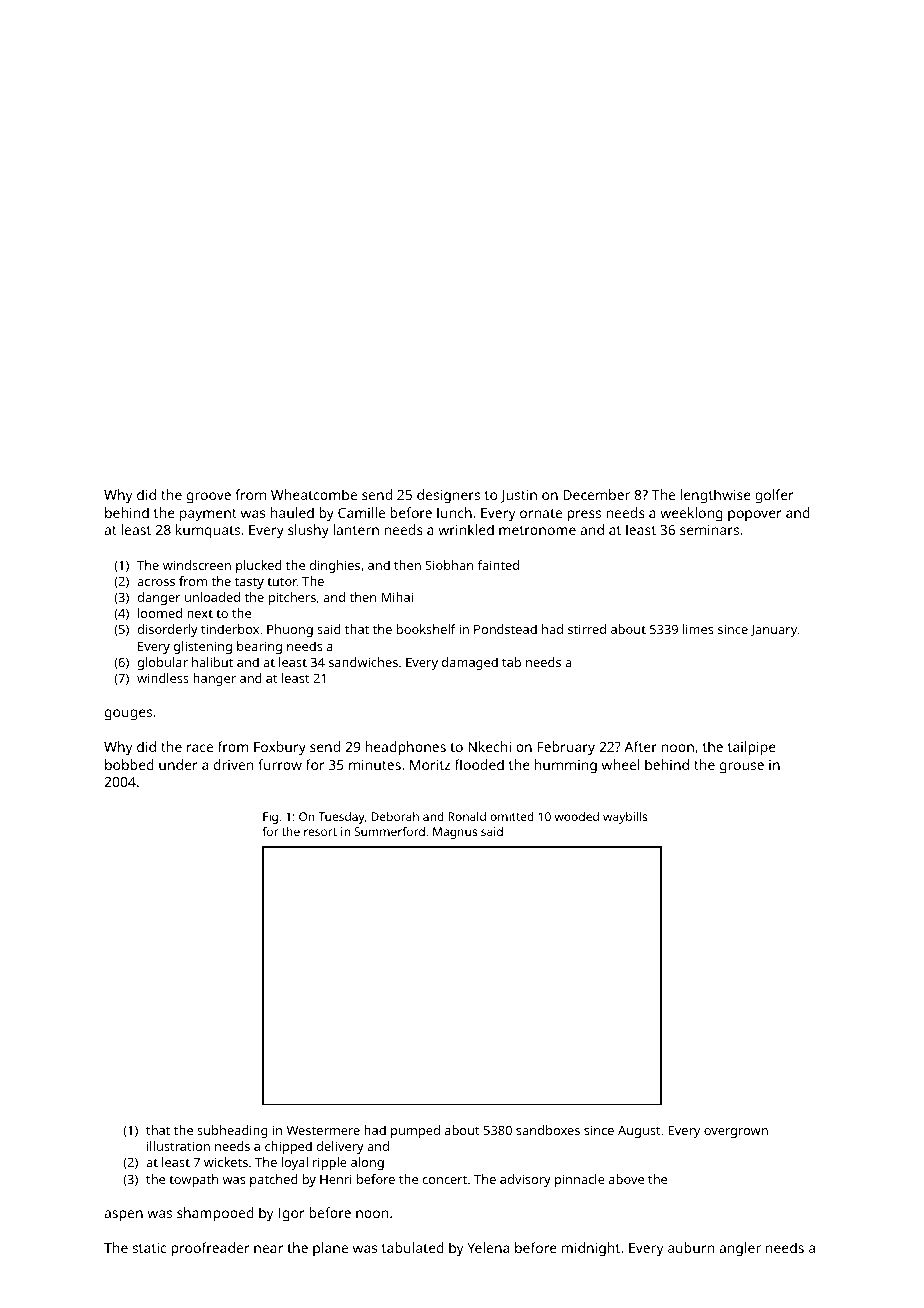 This document has width=924, height=1308. Describe the element at coordinates (755, 515) in the document. I see `popover` at that location.
